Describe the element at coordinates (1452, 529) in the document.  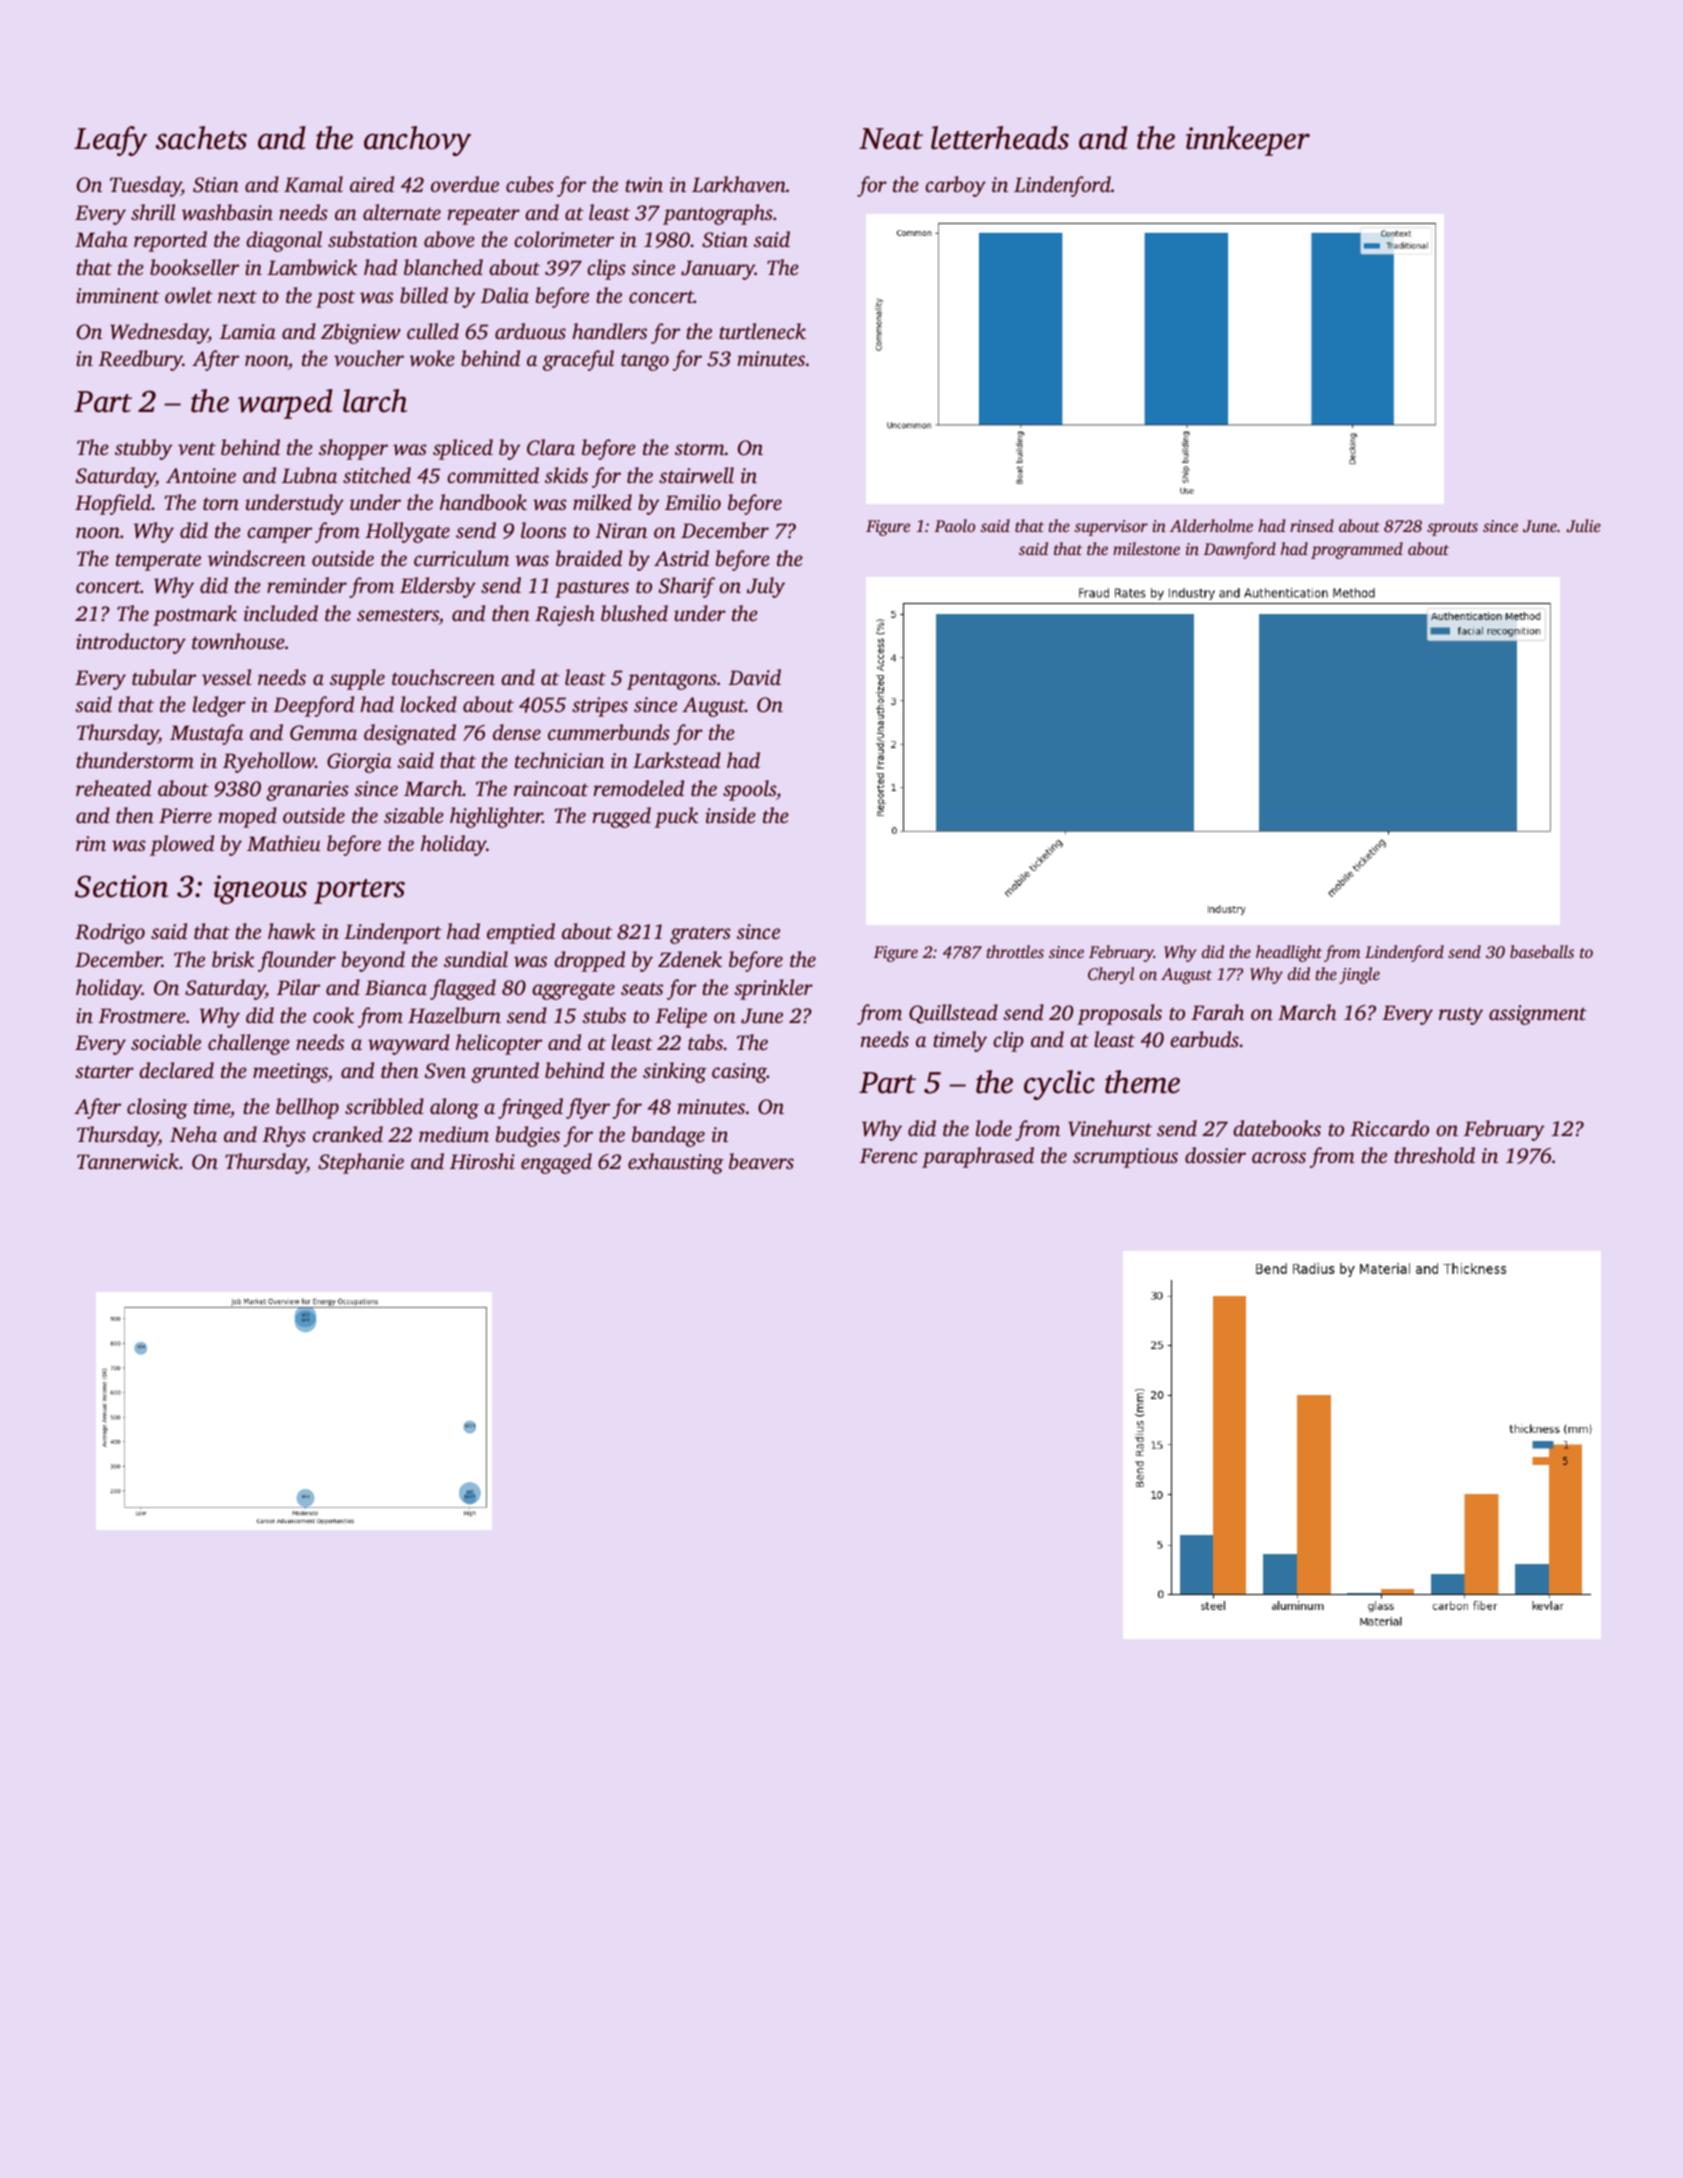
I see `sprouts` at that location.
